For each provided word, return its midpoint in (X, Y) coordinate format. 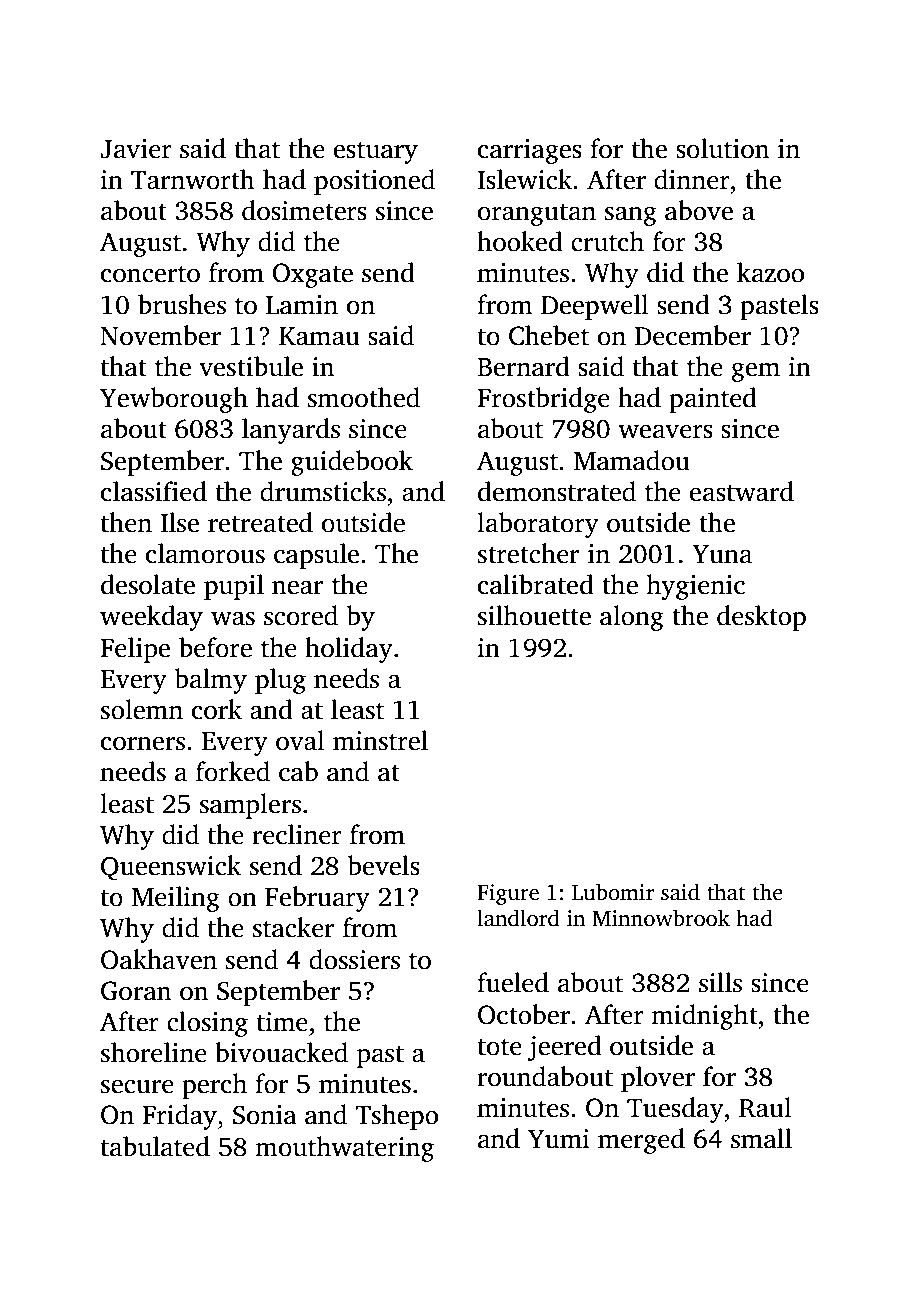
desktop (761, 618)
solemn (142, 709)
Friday (179, 1117)
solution (722, 148)
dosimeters (304, 210)
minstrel (380, 740)
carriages (530, 151)
